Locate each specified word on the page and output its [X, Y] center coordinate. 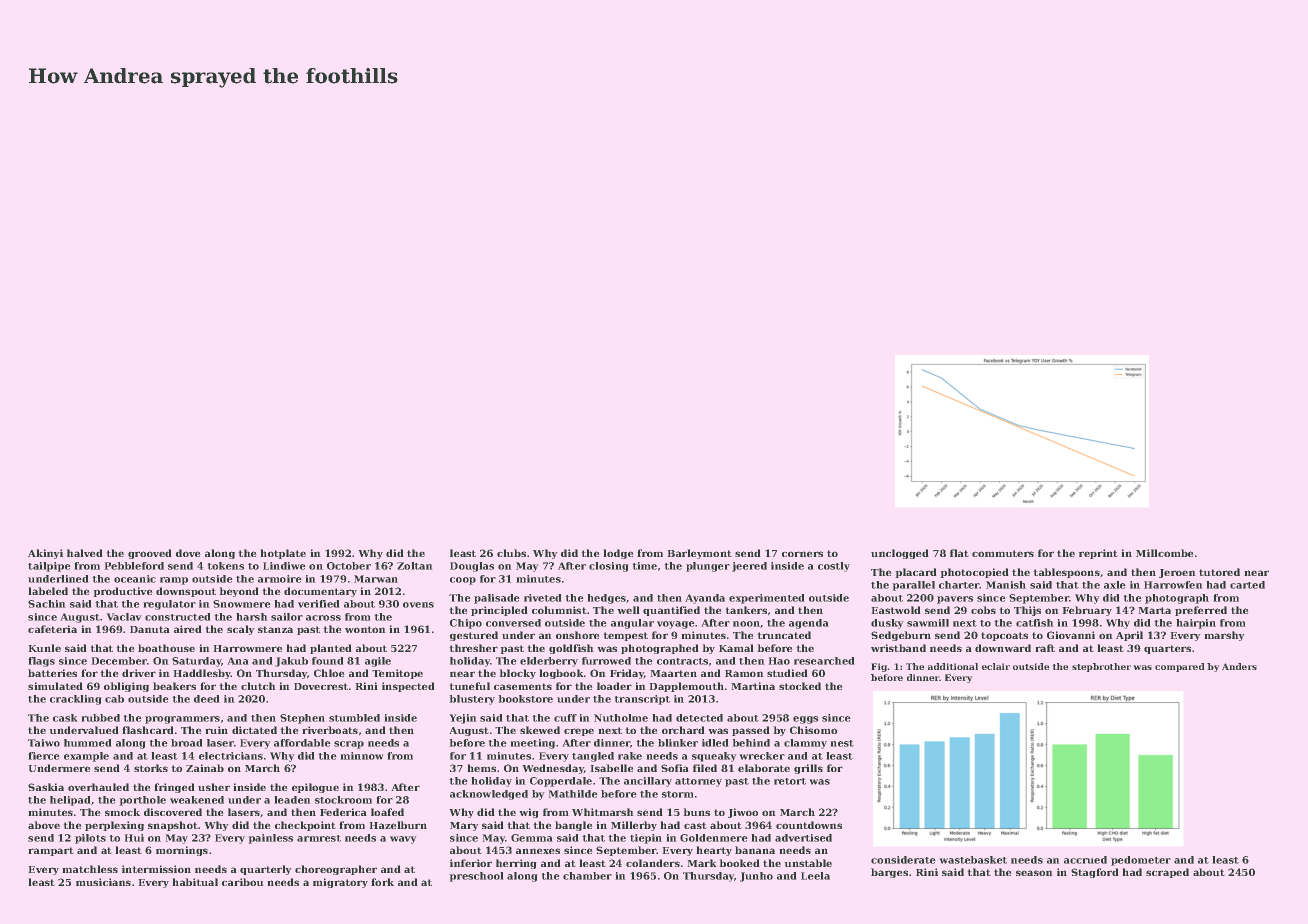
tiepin [646, 839]
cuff [565, 718]
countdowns [809, 825]
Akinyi [45, 554]
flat [959, 553]
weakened [197, 800]
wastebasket [973, 860]
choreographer [336, 870]
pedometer [1141, 861]
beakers [174, 686]
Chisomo [813, 730]
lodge [618, 554]
